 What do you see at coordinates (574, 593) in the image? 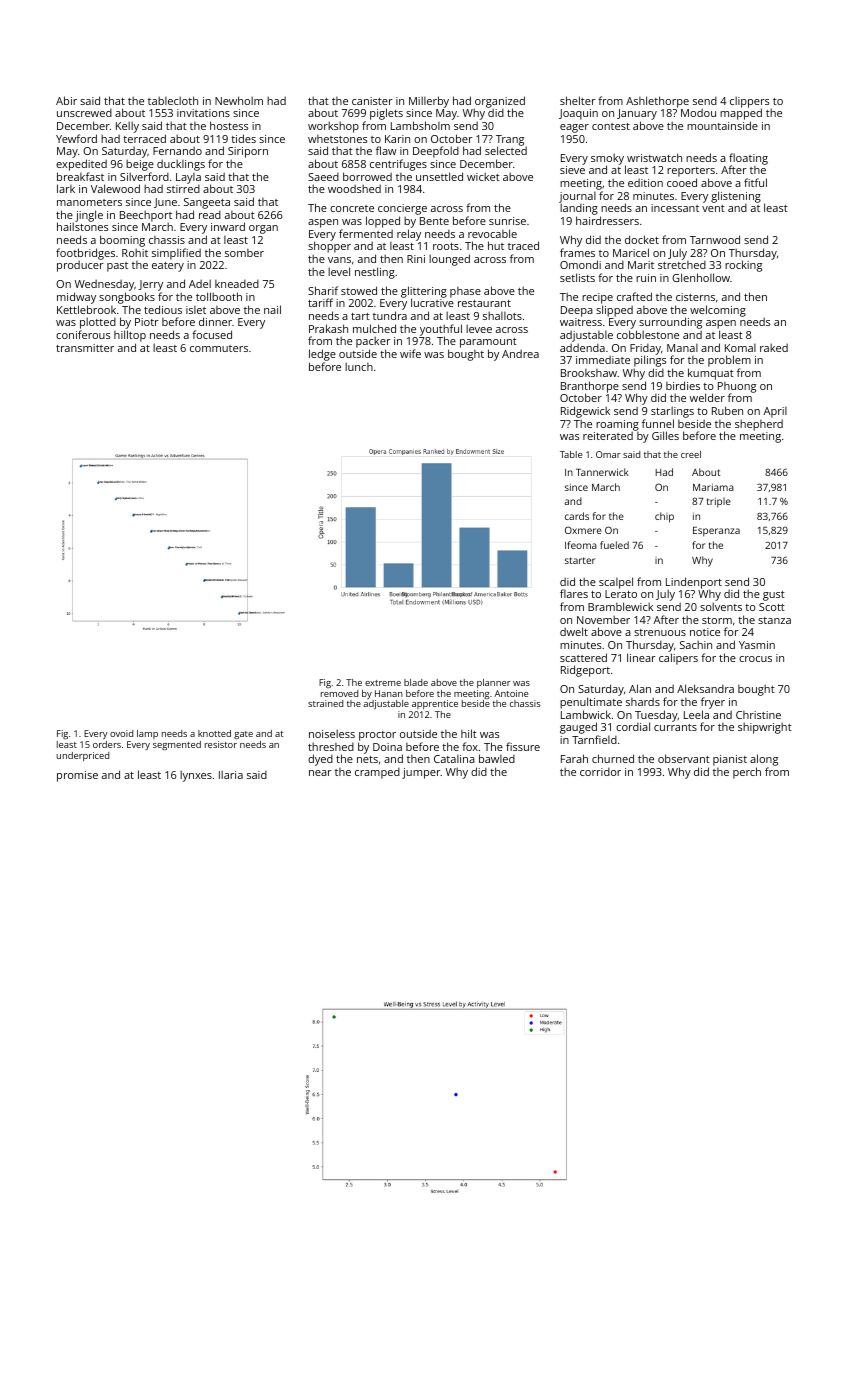
I see `flares` at bounding box center [574, 593].
